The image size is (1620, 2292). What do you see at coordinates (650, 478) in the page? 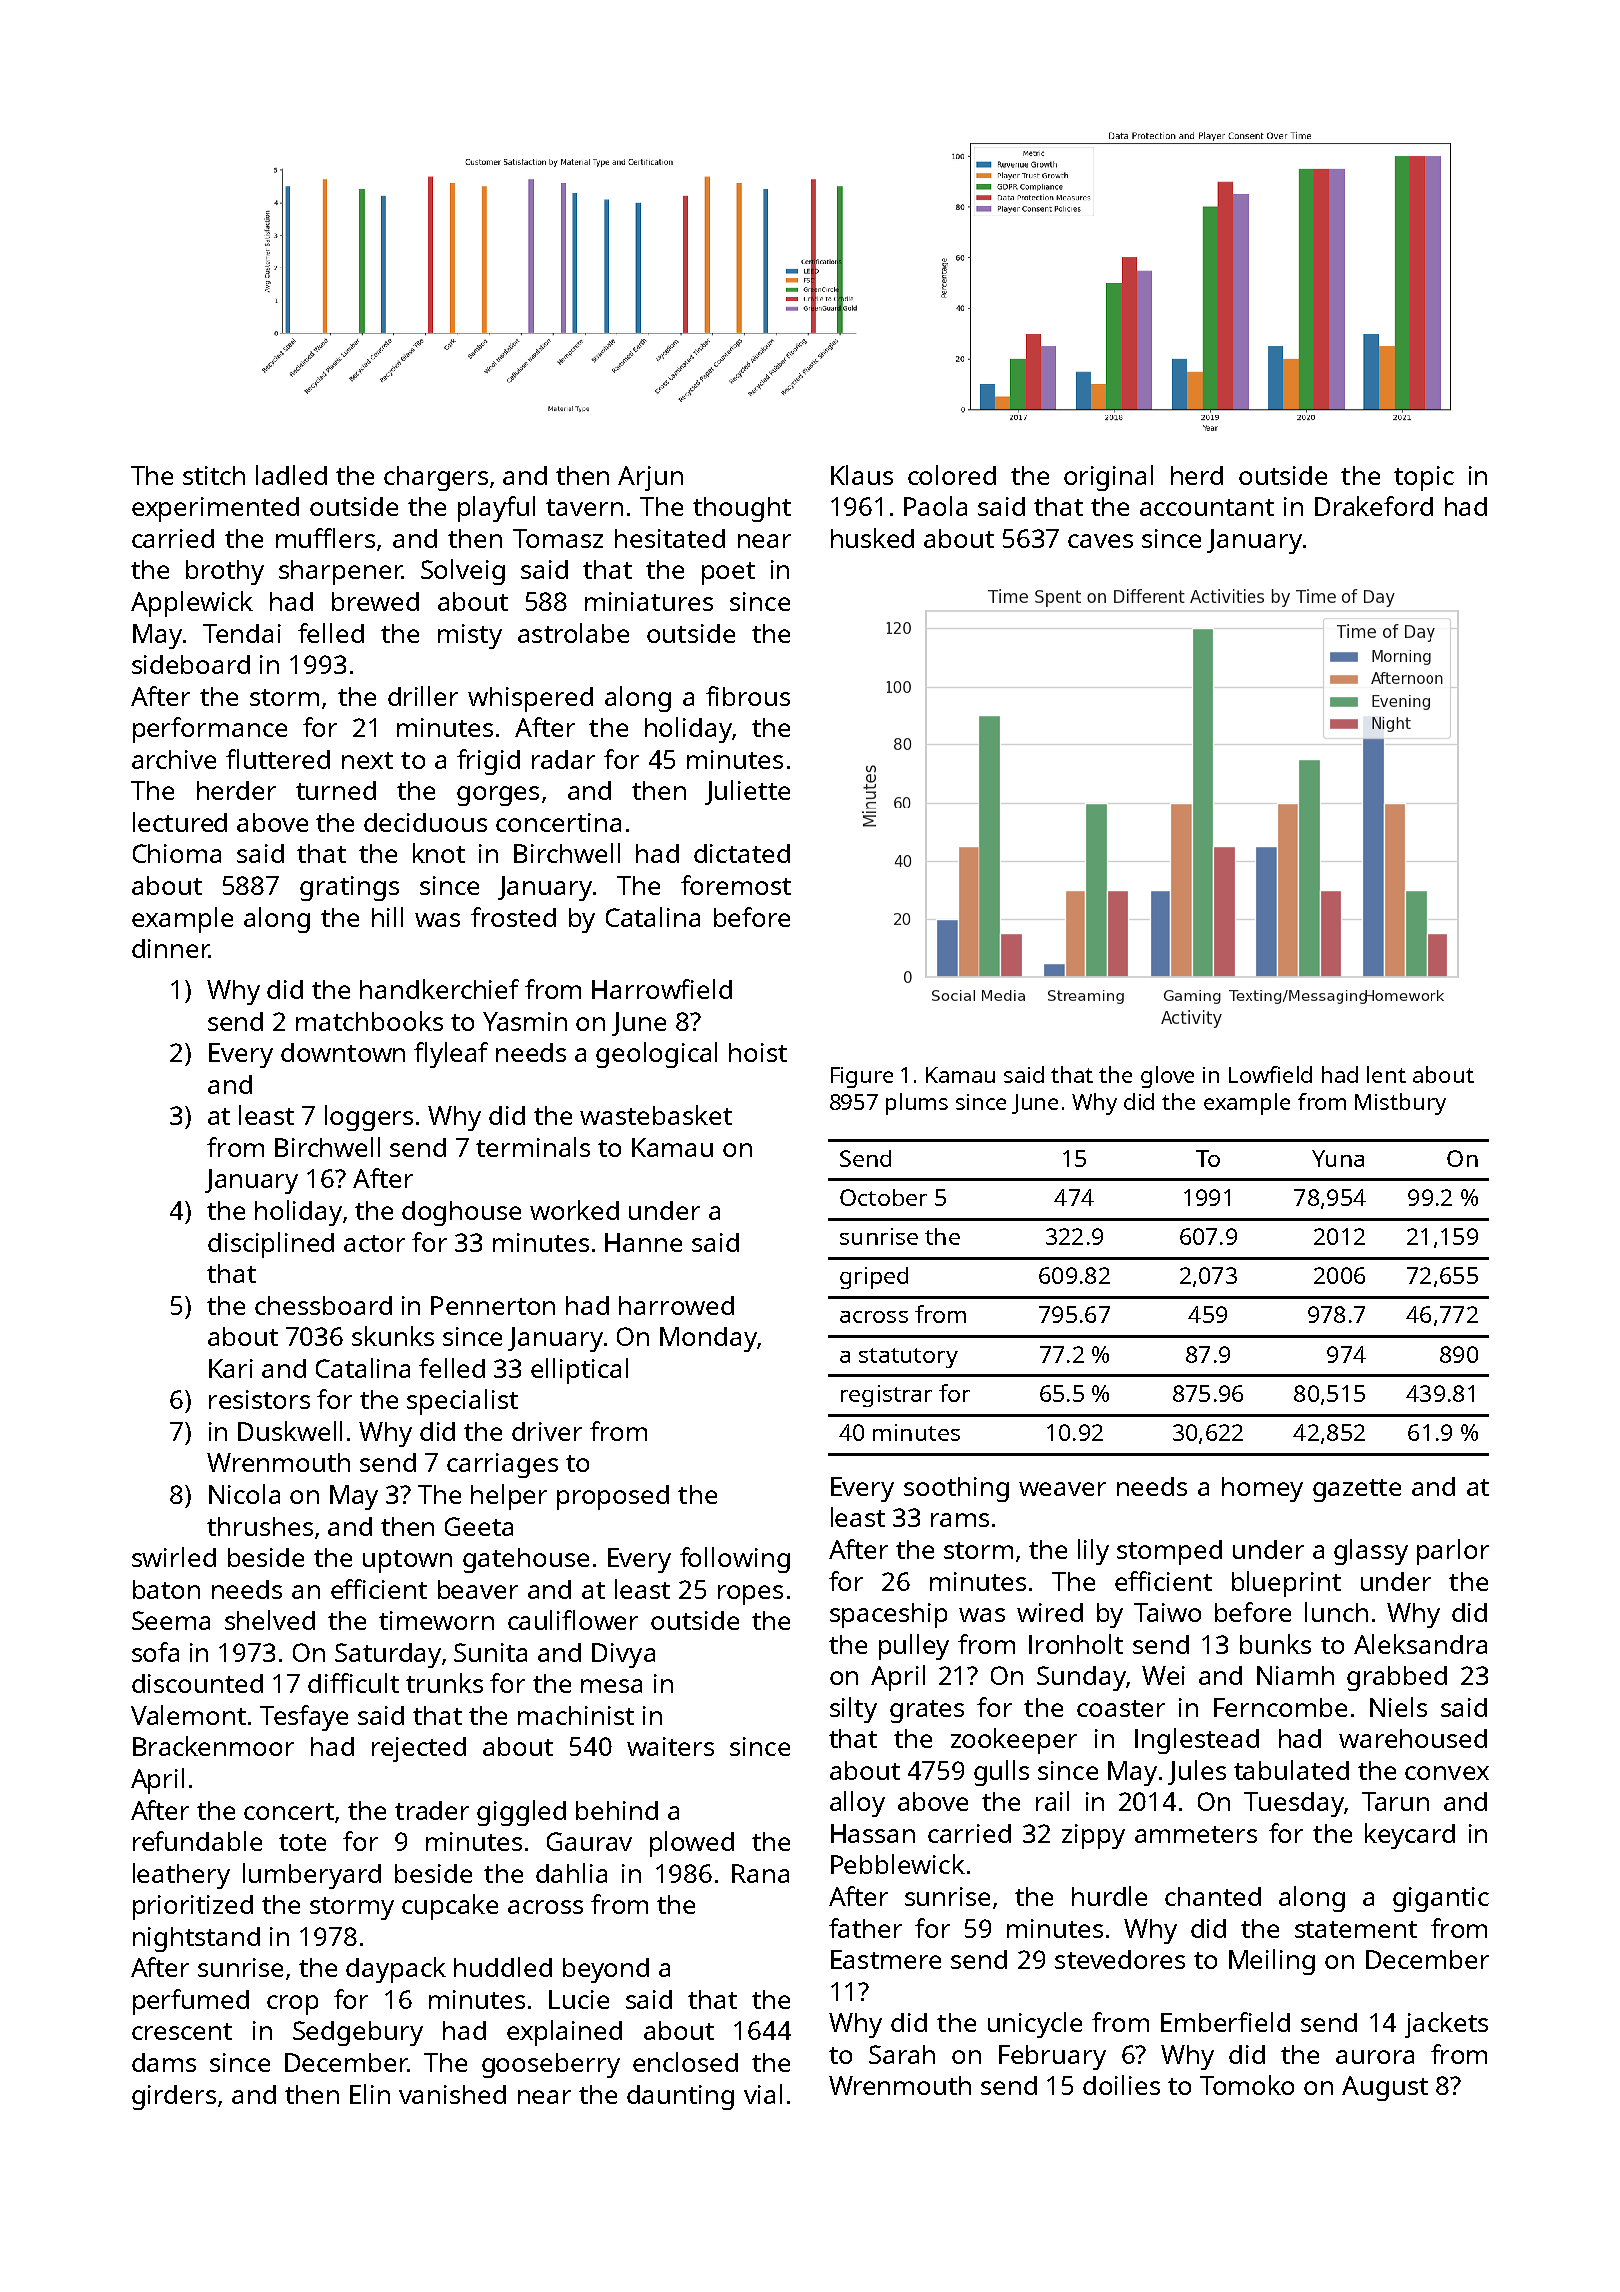
I see `Arjun` at bounding box center [650, 478].
